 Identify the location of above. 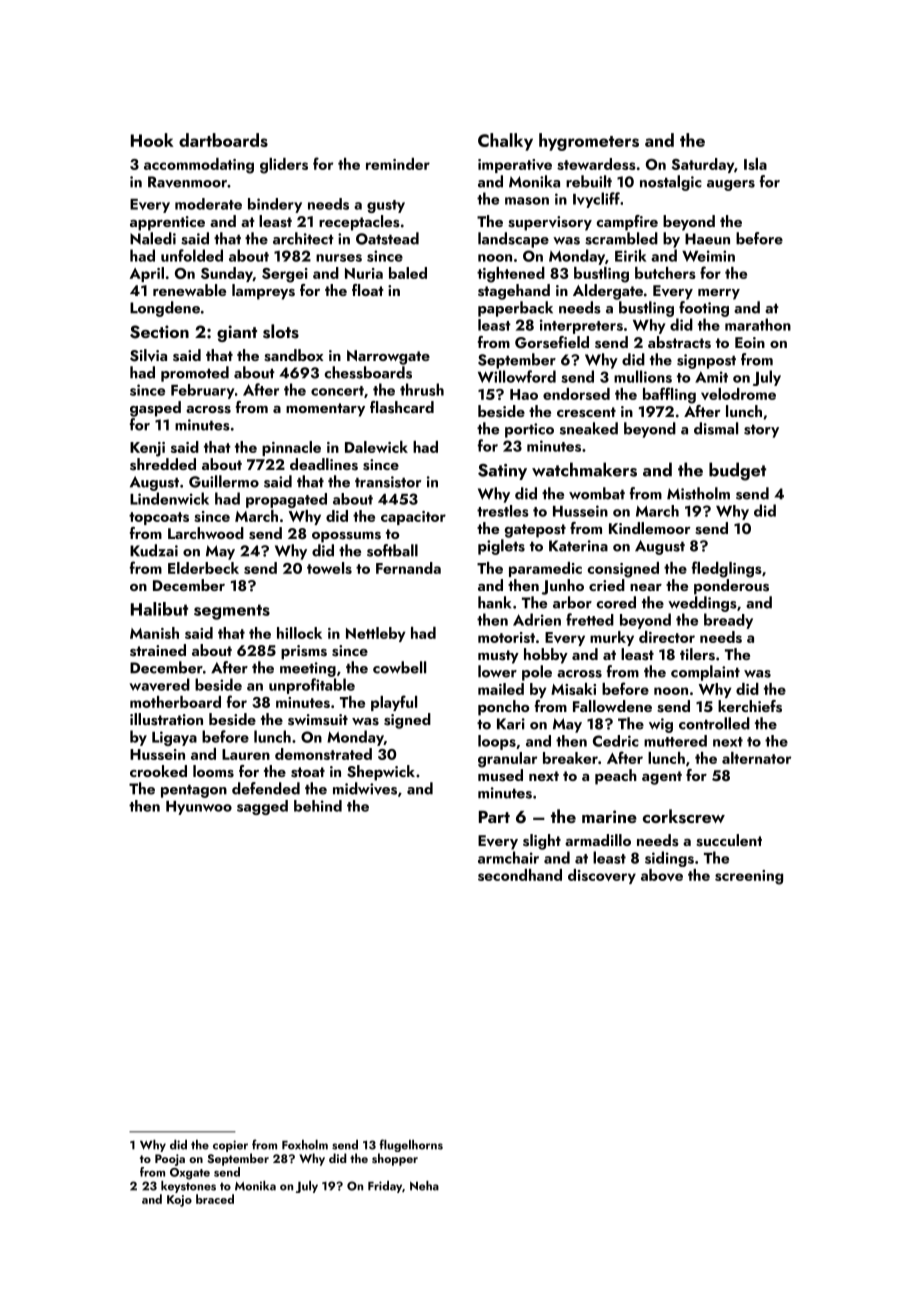
(662, 875).
